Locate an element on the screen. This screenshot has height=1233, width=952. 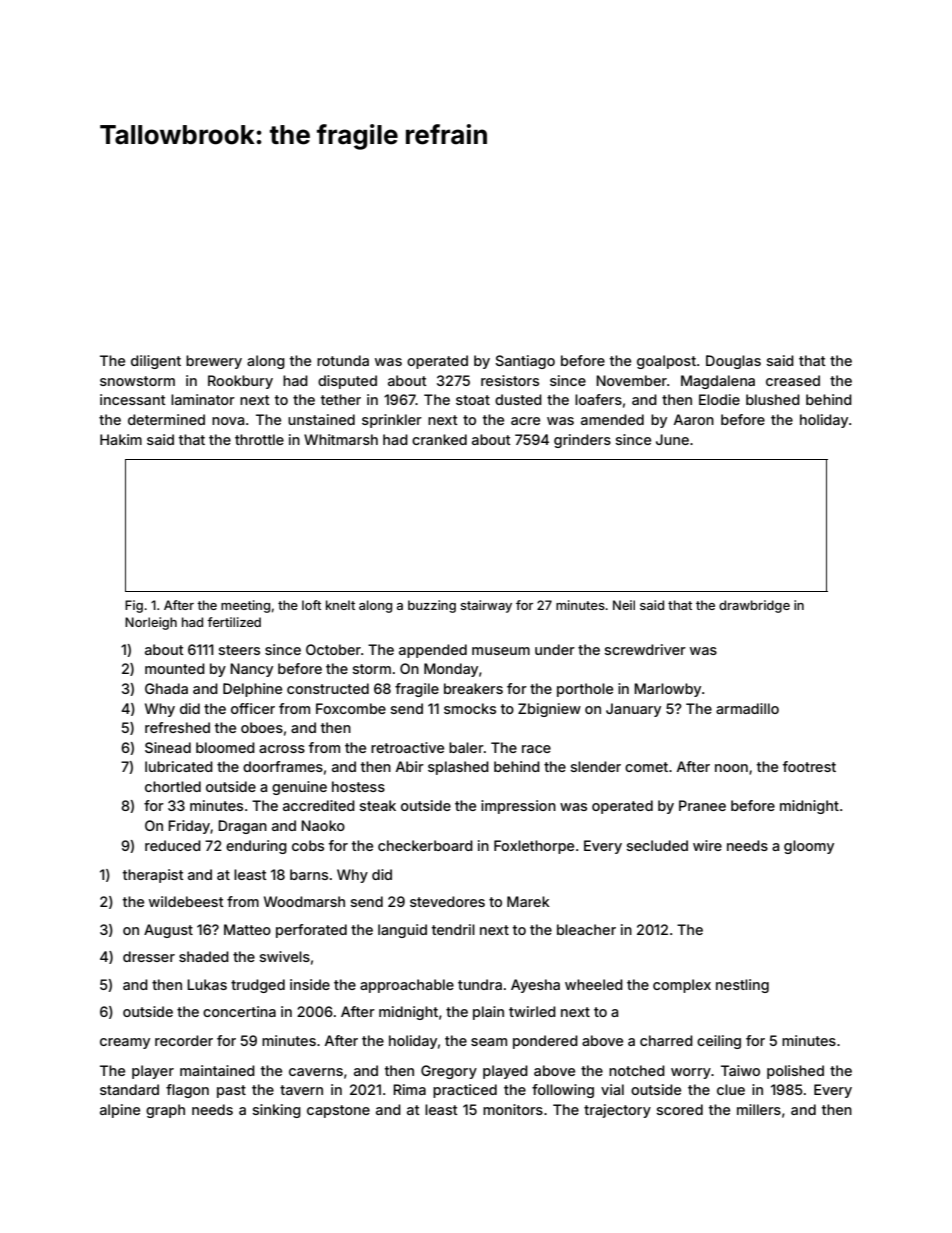
brewery is located at coordinates (214, 362).
